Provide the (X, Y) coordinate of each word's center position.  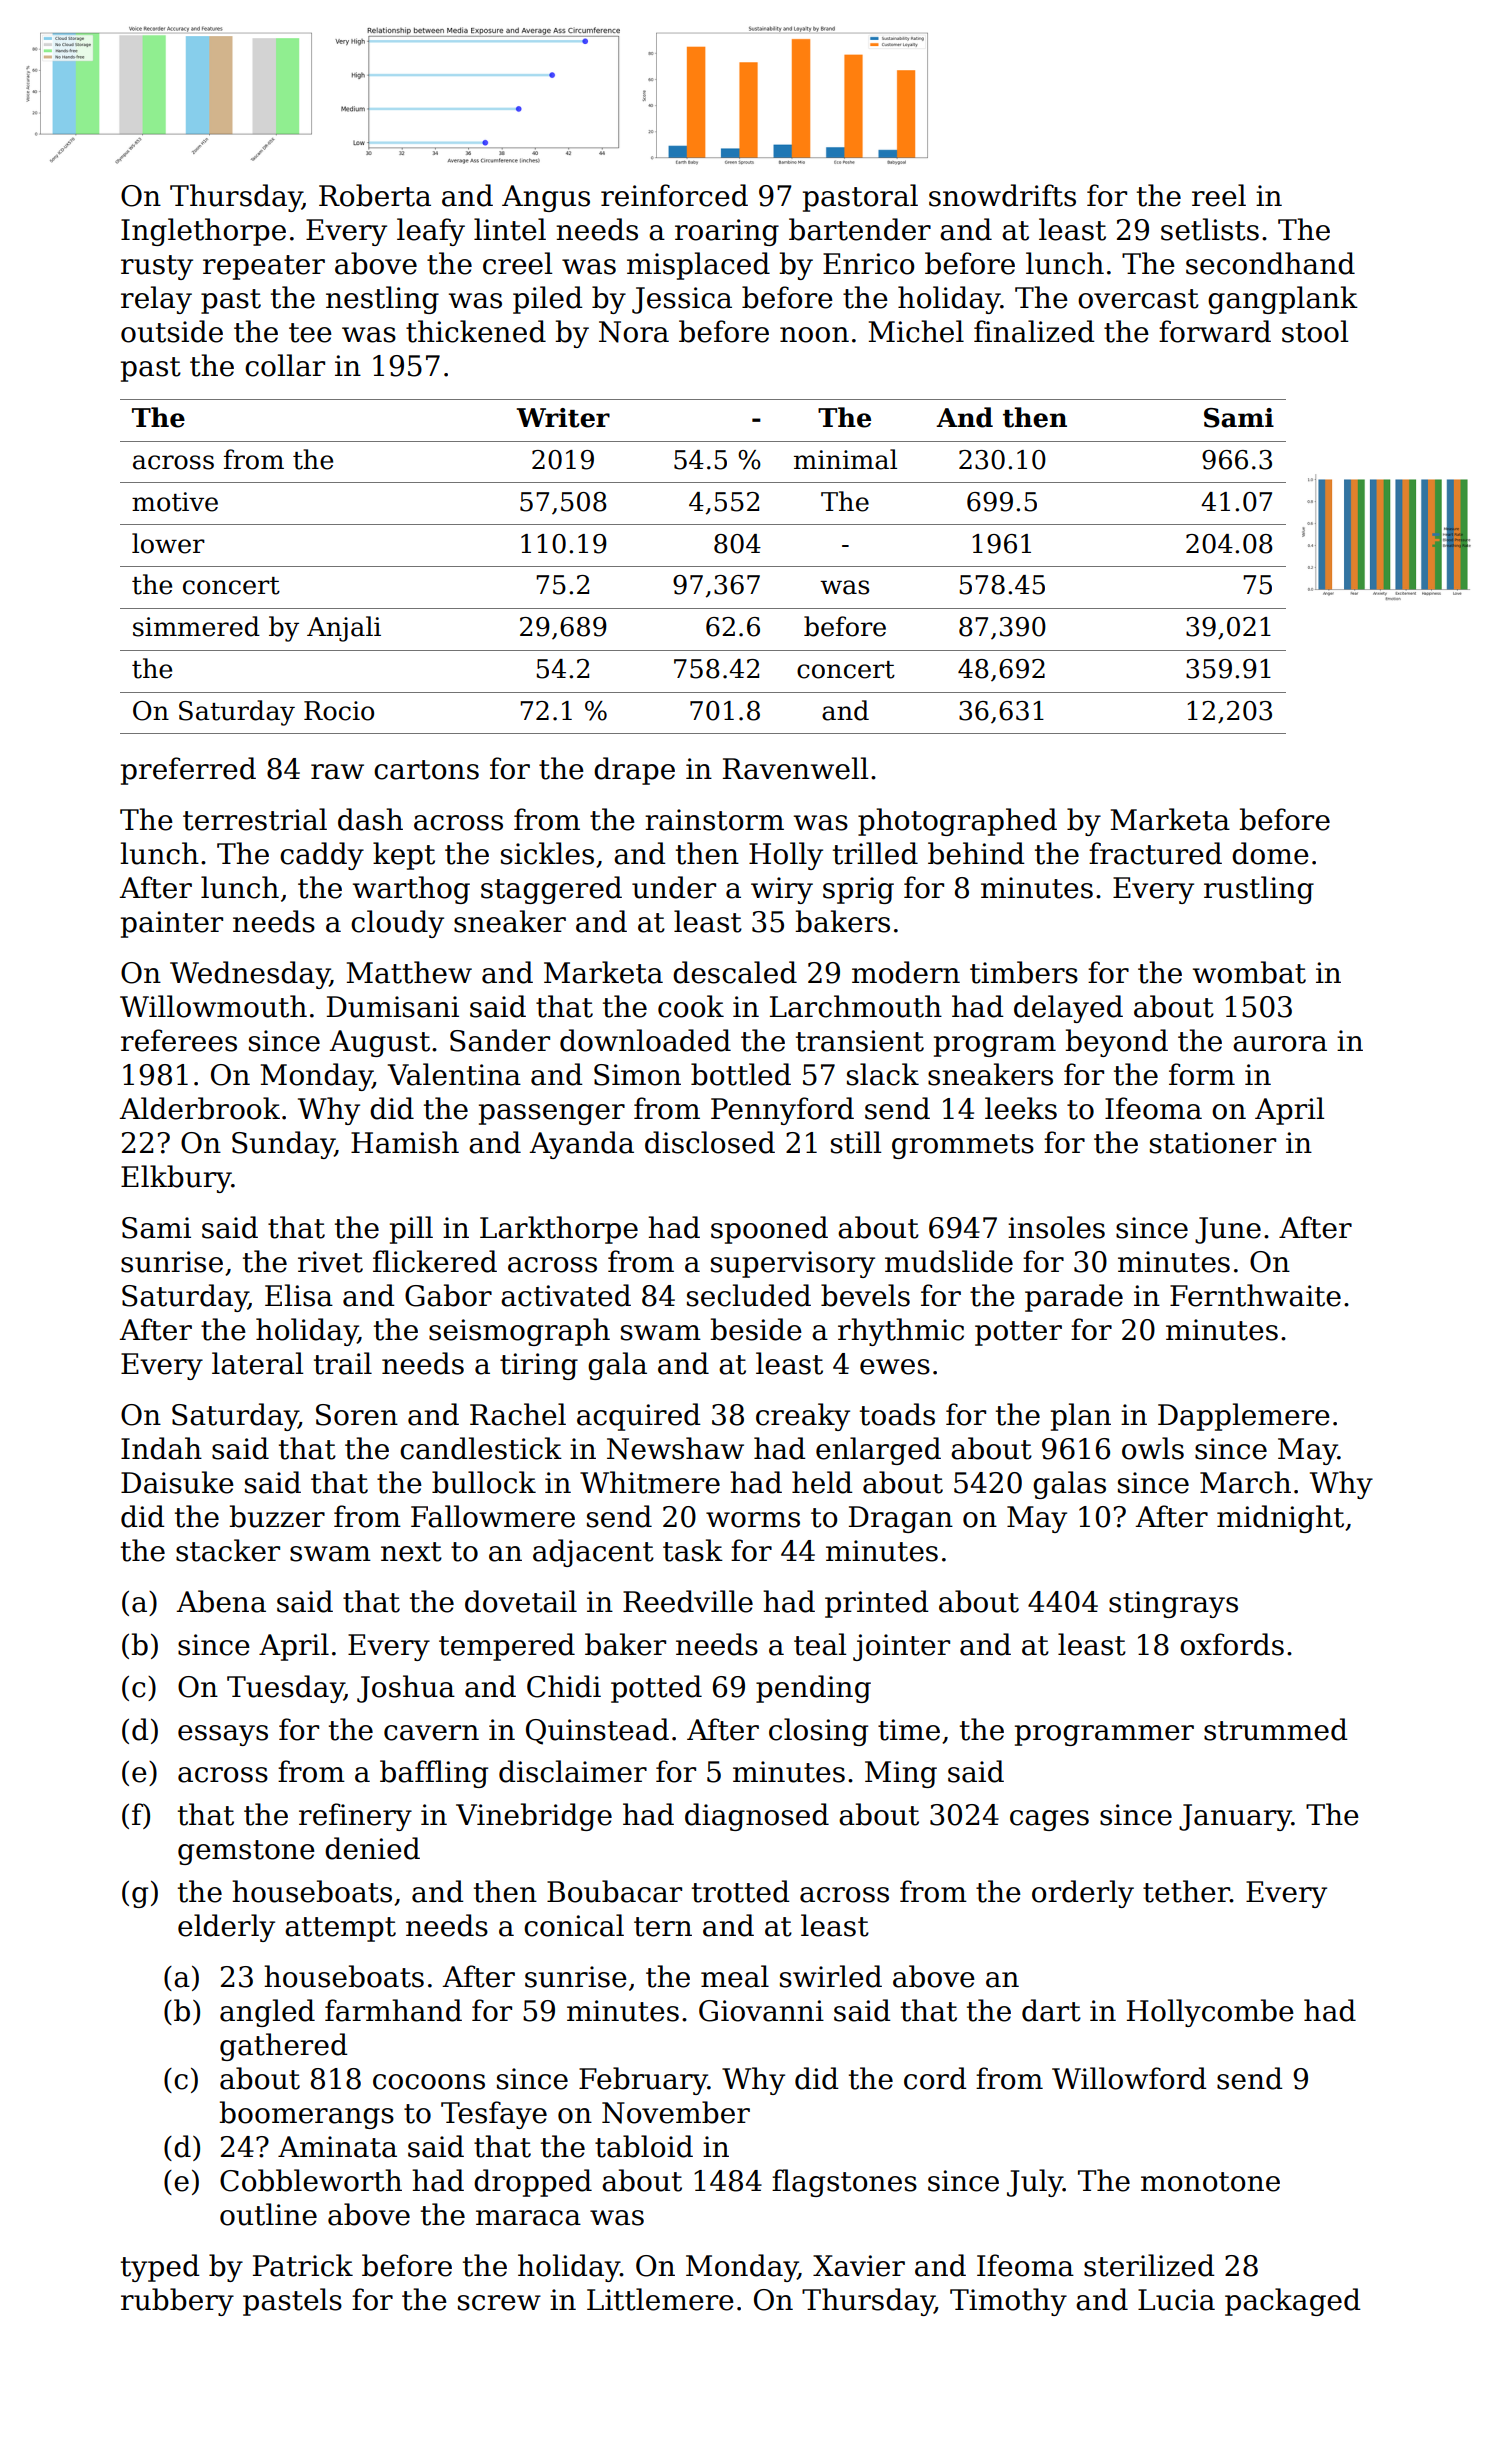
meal (735, 1976)
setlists (1210, 229)
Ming (901, 1774)
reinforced (674, 195)
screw (499, 2303)
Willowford (1129, 2078)
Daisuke (177, 1482)
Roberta (375, 195)
